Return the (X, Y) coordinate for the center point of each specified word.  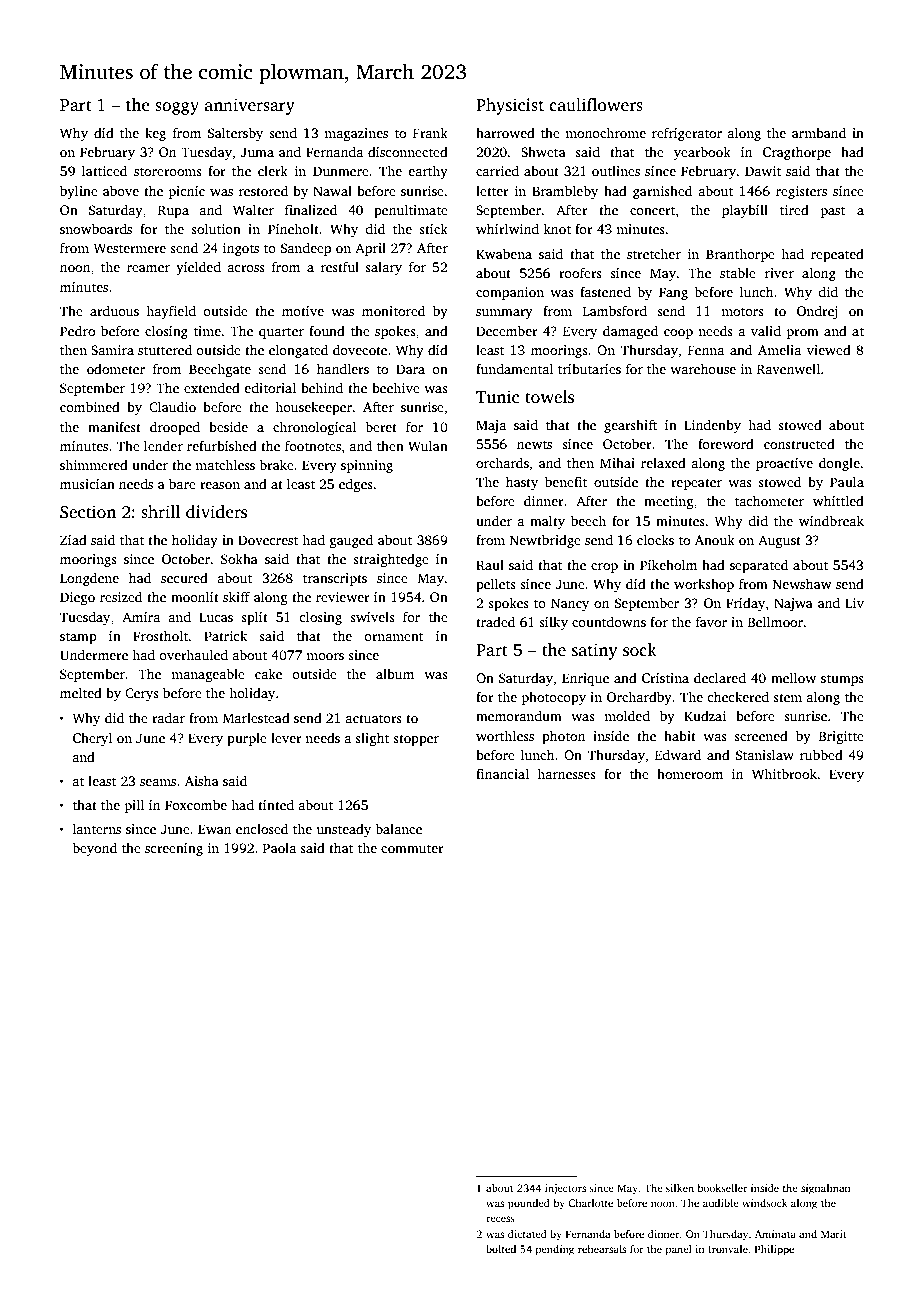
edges (356, 485)
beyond (94, 849)
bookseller (722, 1188)
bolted (501, 1249)
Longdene (89, 579)
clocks (655, 539)
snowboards (96, 228)
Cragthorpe (797, 153)
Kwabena (504, 253)
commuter (412, 849)
